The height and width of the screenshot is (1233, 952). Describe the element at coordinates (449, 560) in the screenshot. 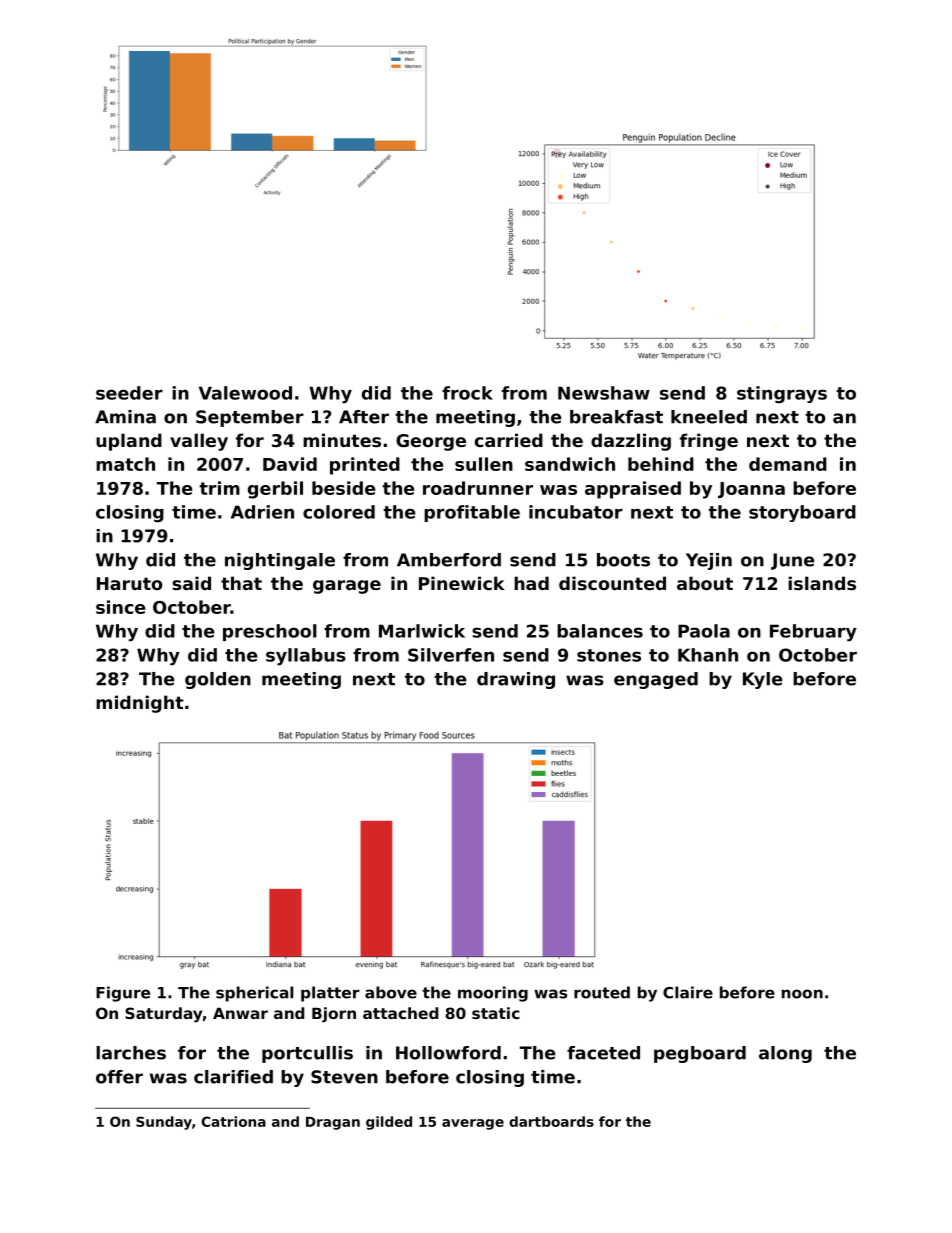

I see `Amberford` at that location.
